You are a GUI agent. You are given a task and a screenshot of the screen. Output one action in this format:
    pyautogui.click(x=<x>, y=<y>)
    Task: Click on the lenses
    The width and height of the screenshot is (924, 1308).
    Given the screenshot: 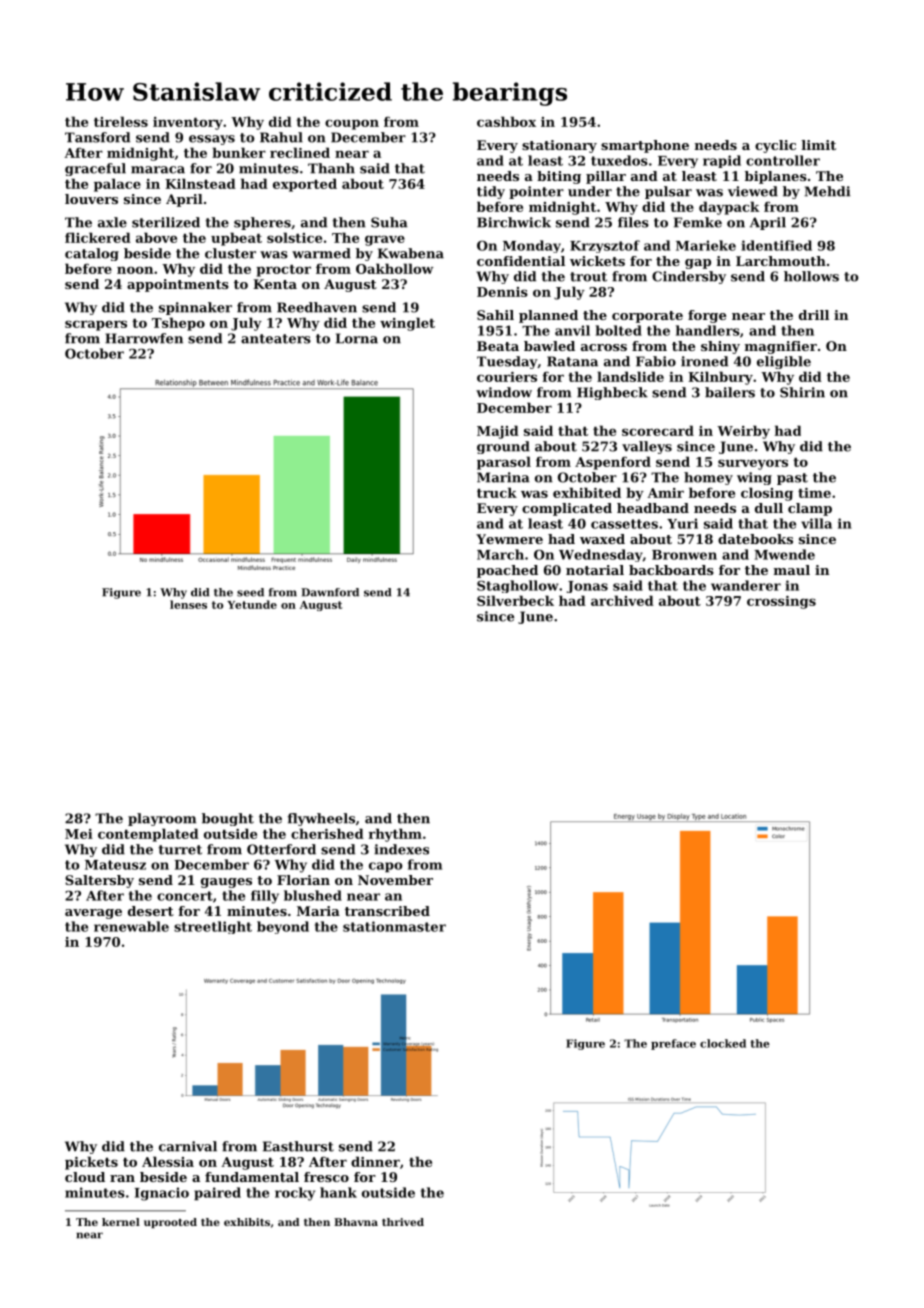 What is the action you would take?
    pyautogui.click(x=188, y=604)
